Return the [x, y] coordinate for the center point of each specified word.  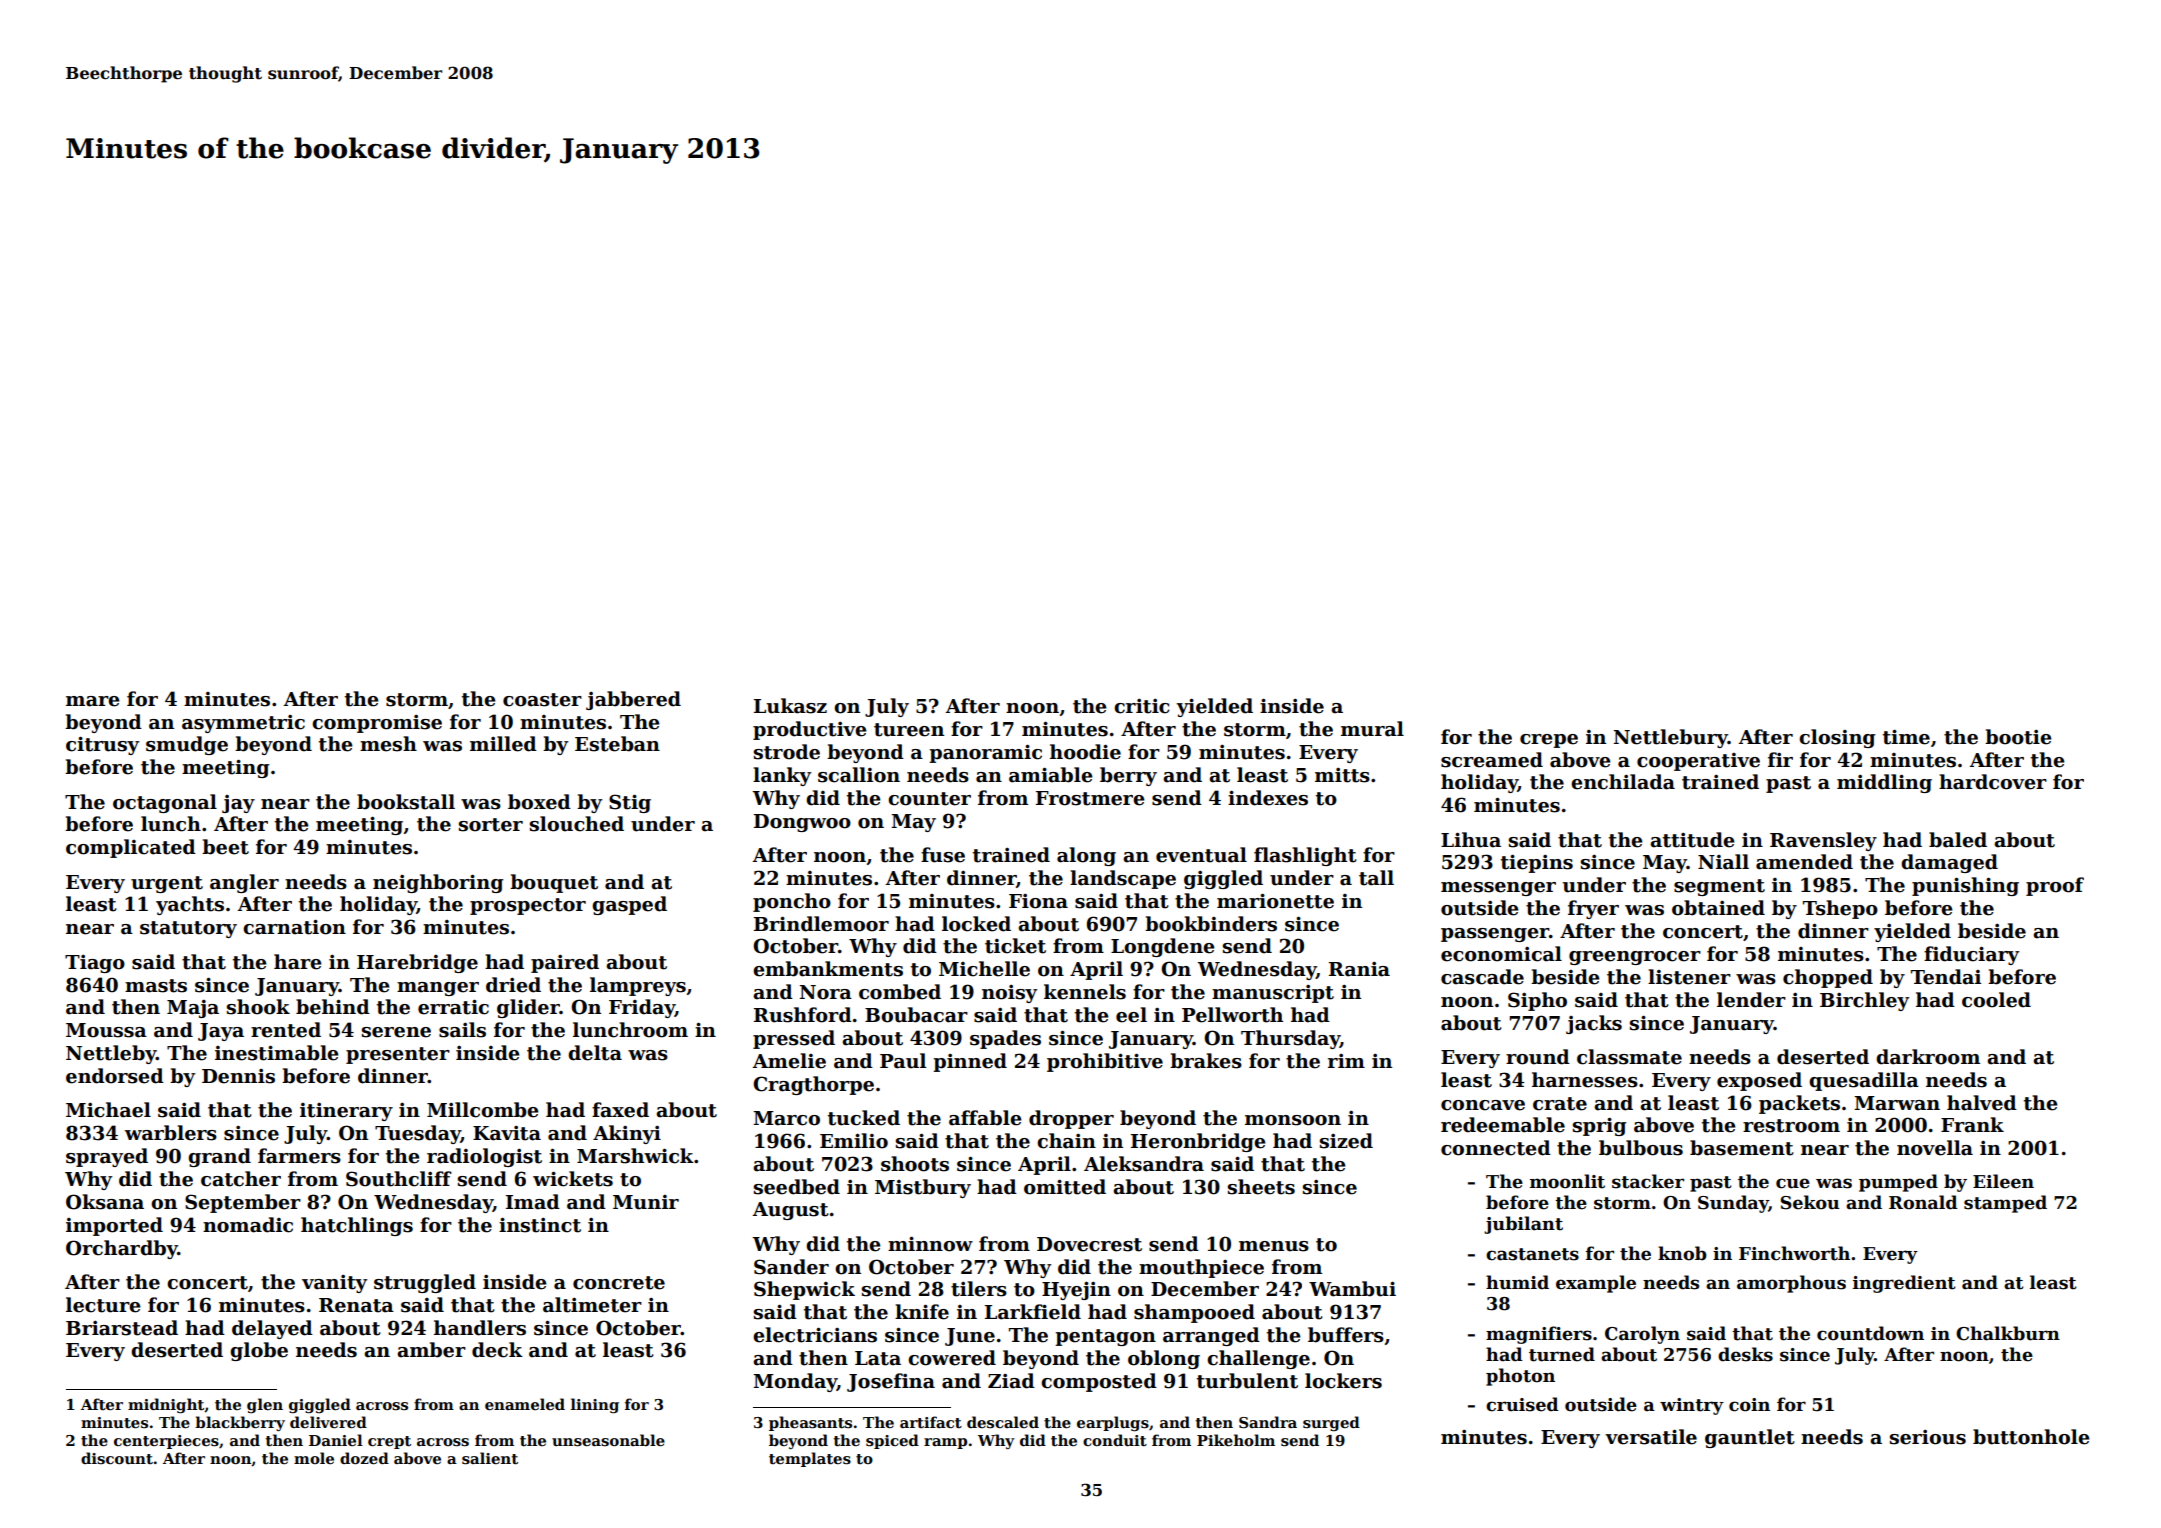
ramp [945, 1443]
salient [490, 1458]
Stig [630, 803]
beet [225, 847]
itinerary [346, 1112]
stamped [2005, 1204]
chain [1066, 1141]
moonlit [1567, 1181]
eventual [1201, 855]
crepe [1549, 741]
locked [976, 924]
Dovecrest [1089, 1244]
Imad [533, 1202]
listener [1689, 977]
